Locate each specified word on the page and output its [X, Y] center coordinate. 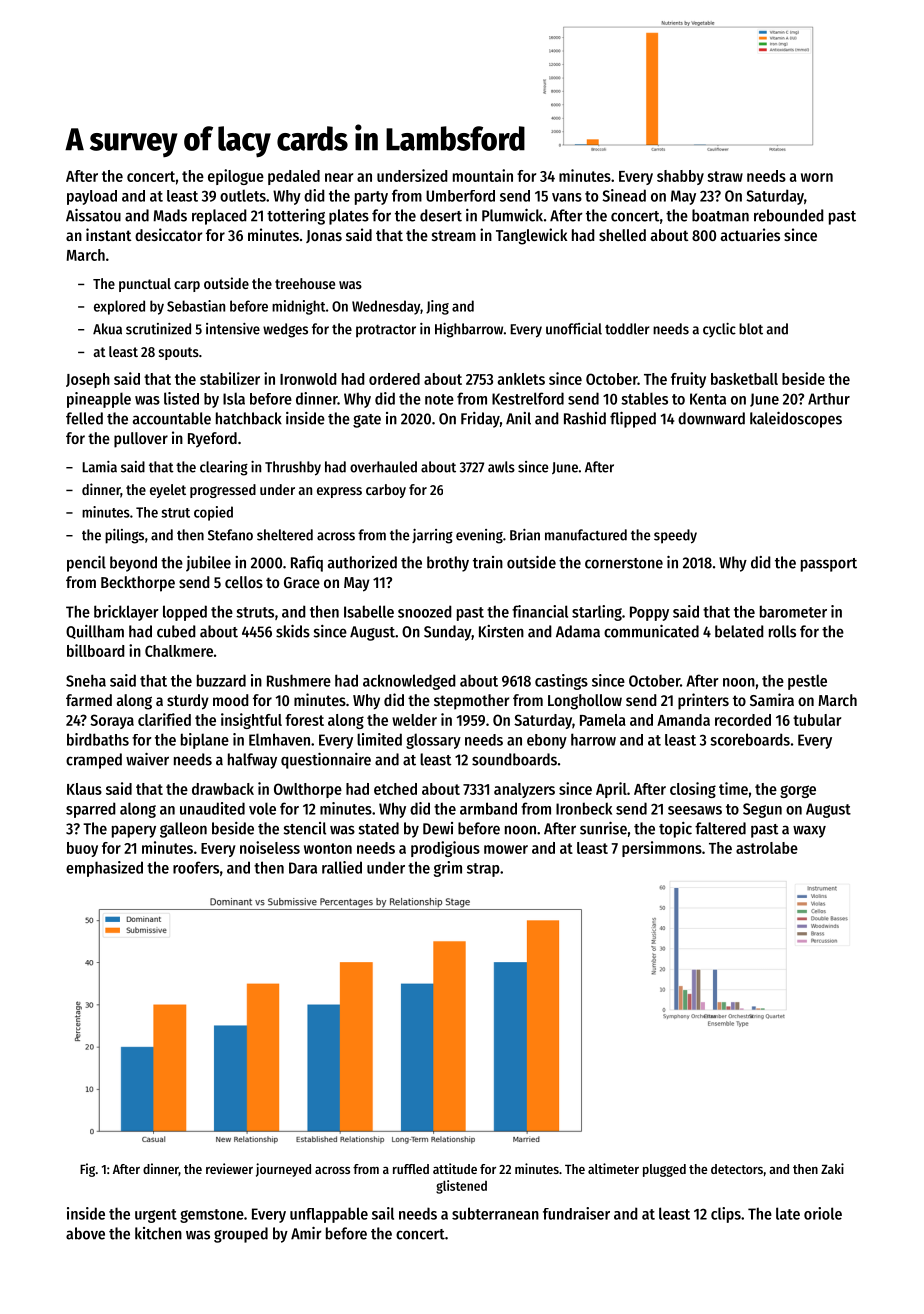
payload [92, 197]
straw [725, 176]
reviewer [229, 1168]
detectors [737, 1169]
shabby [680, 177]
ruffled [411, 1169]
